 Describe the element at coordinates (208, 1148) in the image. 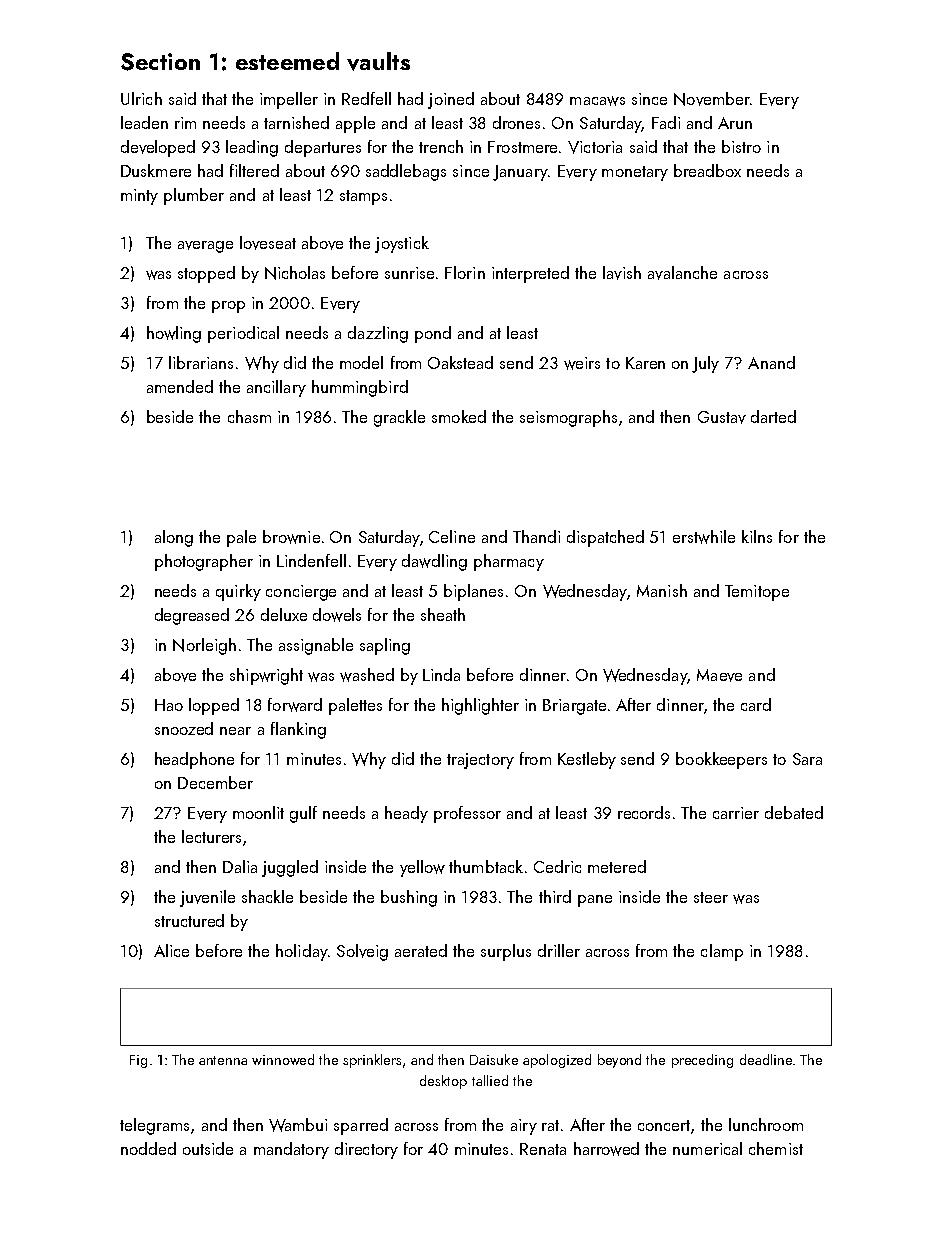

I see `outside` at that location.
